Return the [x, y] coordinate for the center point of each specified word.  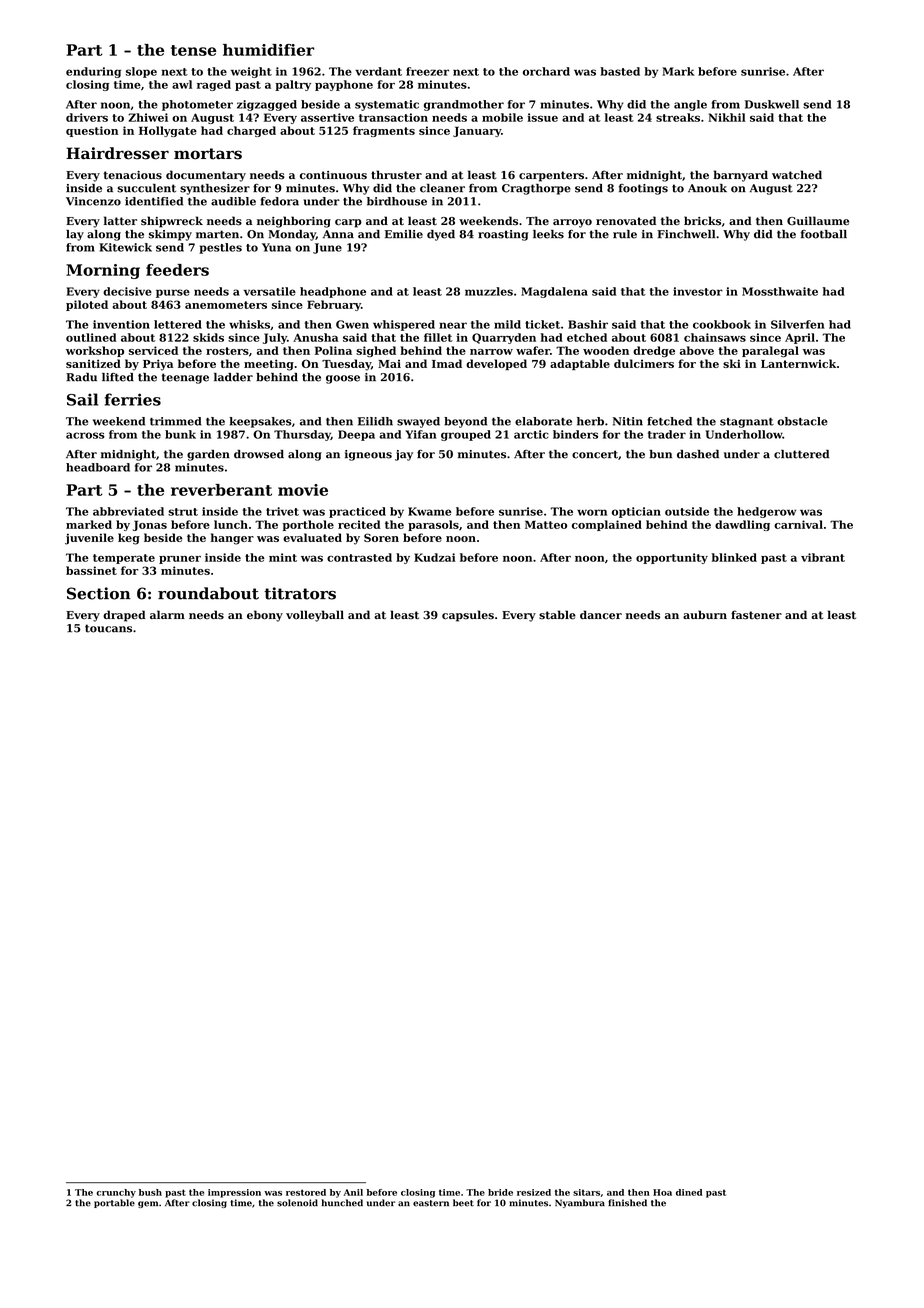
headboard [98, 467]
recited [359, 524]
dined [689, 1192]
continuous [333, 175]
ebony [265, 616]
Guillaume [818, 221]
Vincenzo [93, 201]
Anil [353, 1192]
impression [234, 1193]
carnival [798, 524]
